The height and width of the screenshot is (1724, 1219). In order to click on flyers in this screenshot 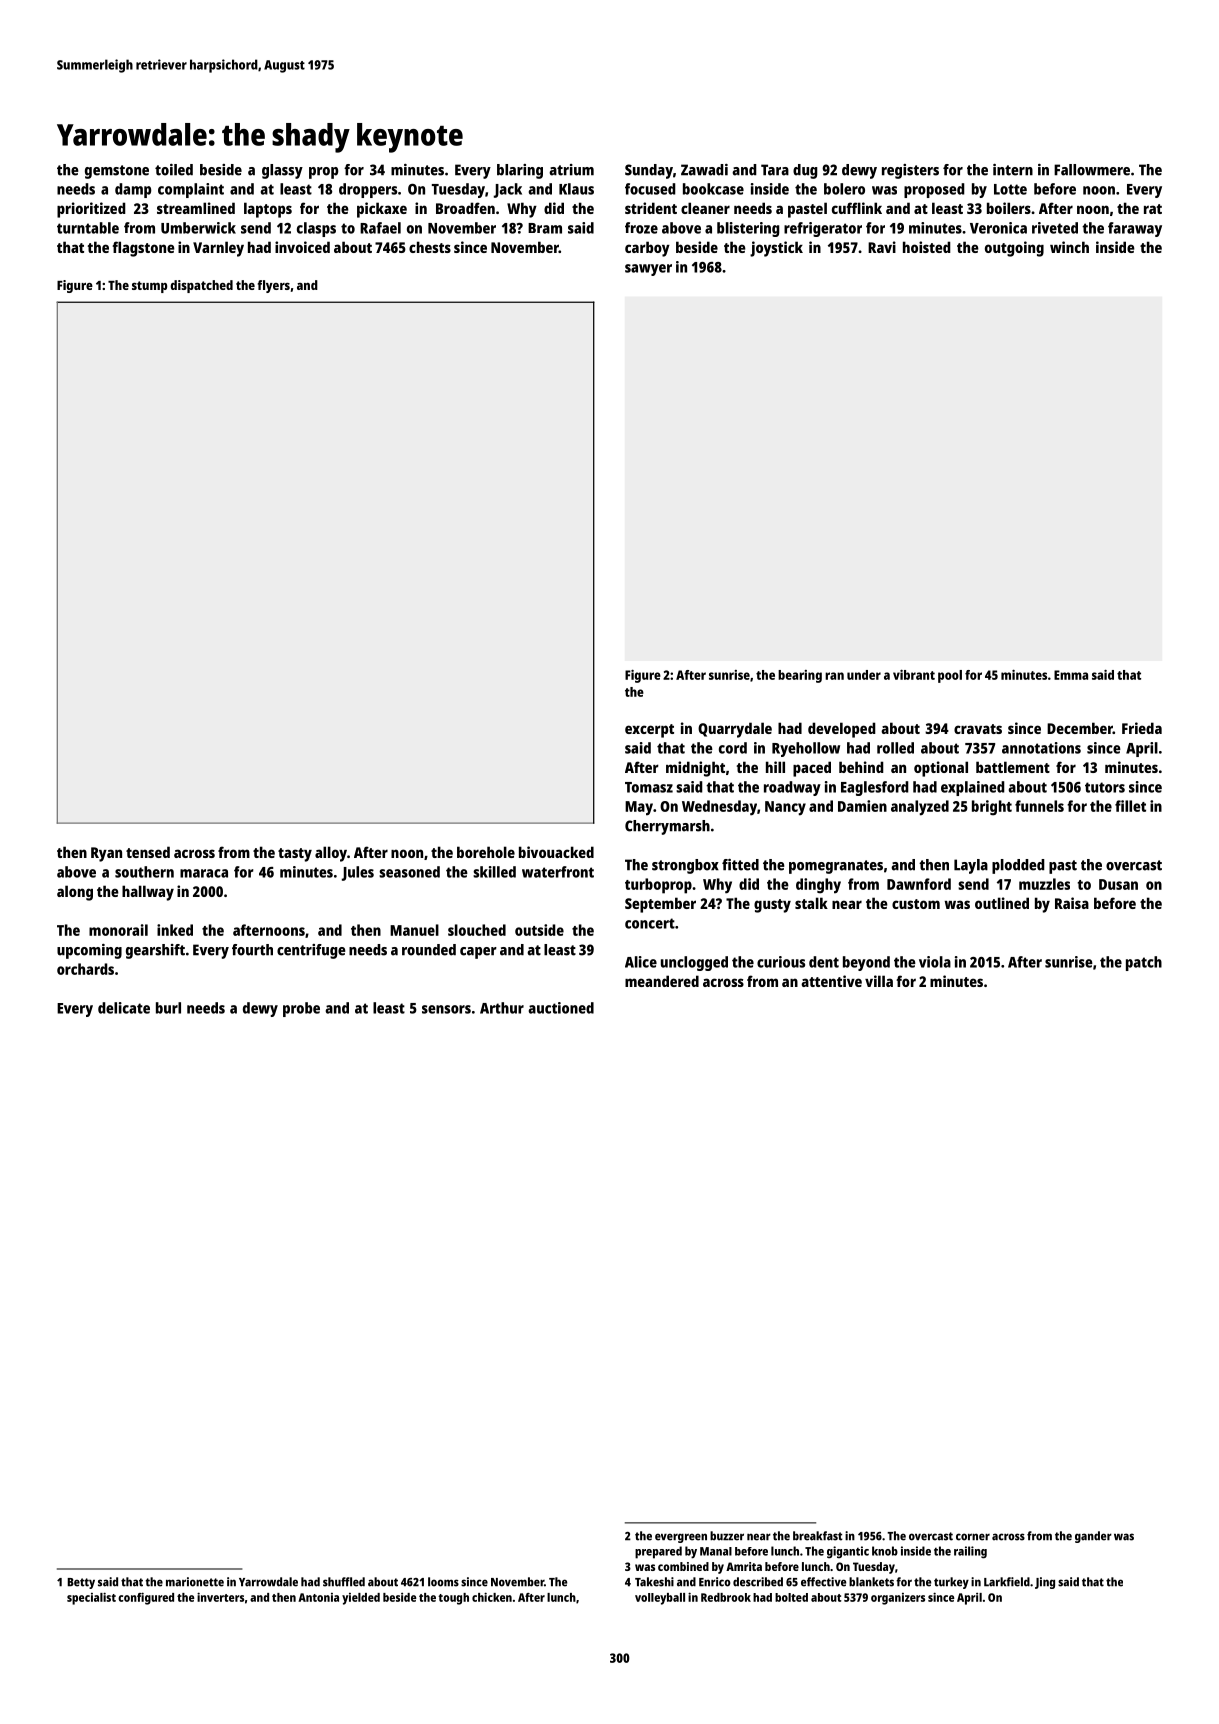, I will do `click(274, 286)`.
